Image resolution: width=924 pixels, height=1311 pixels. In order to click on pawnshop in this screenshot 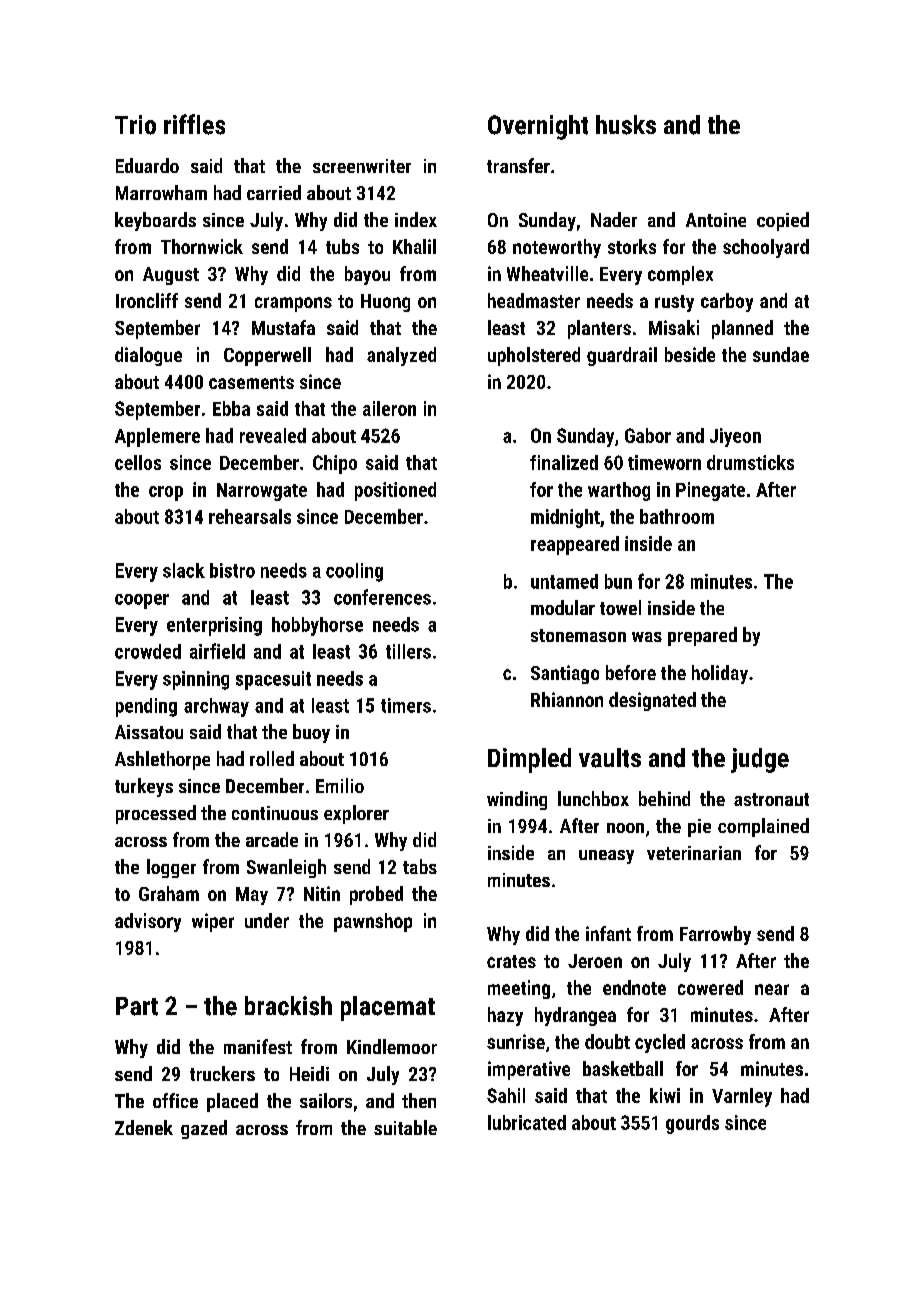, I will do `click(373, 922)`.
